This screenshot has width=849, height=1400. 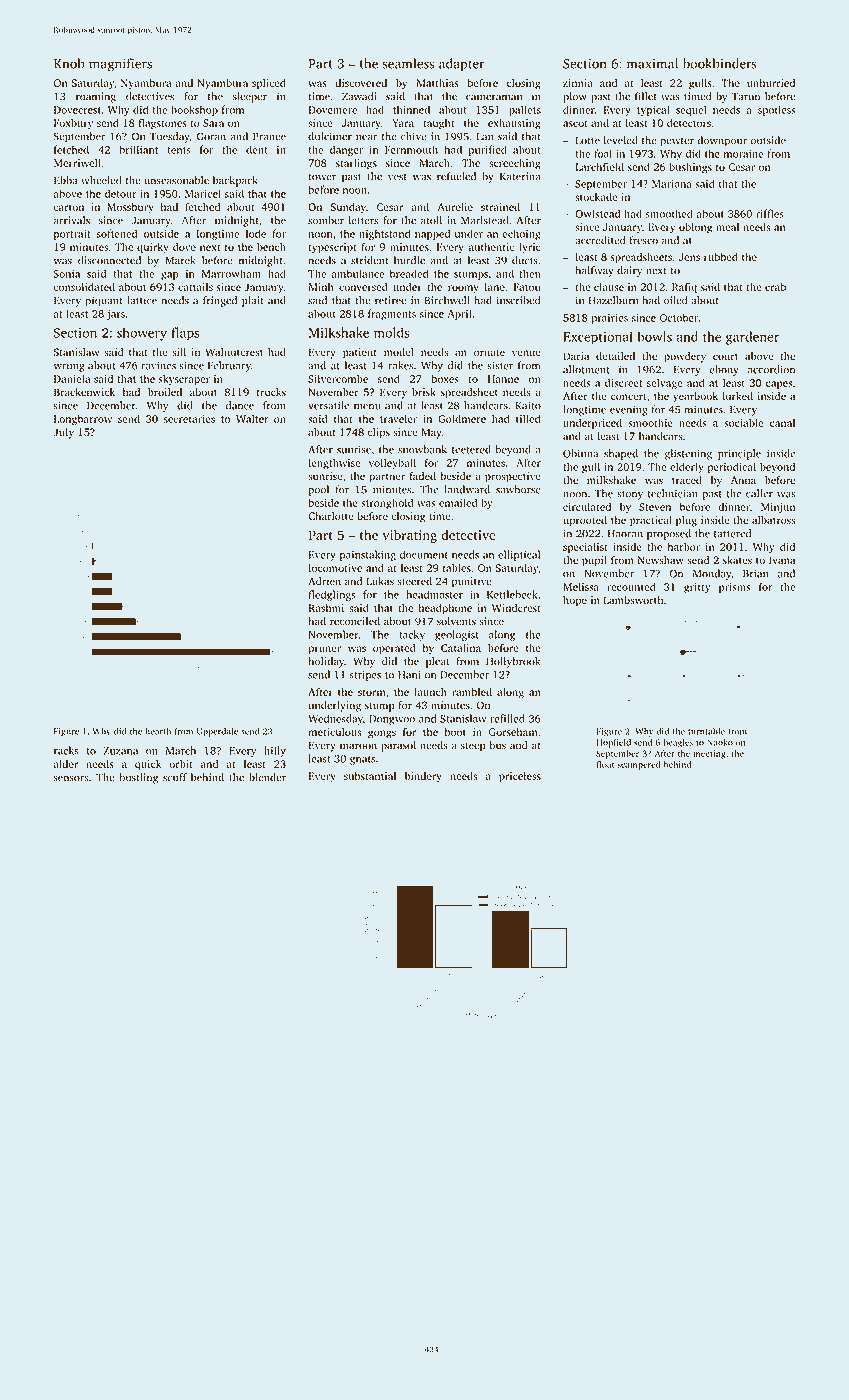 I want to click on tacky, so click(x=412, y=635).
